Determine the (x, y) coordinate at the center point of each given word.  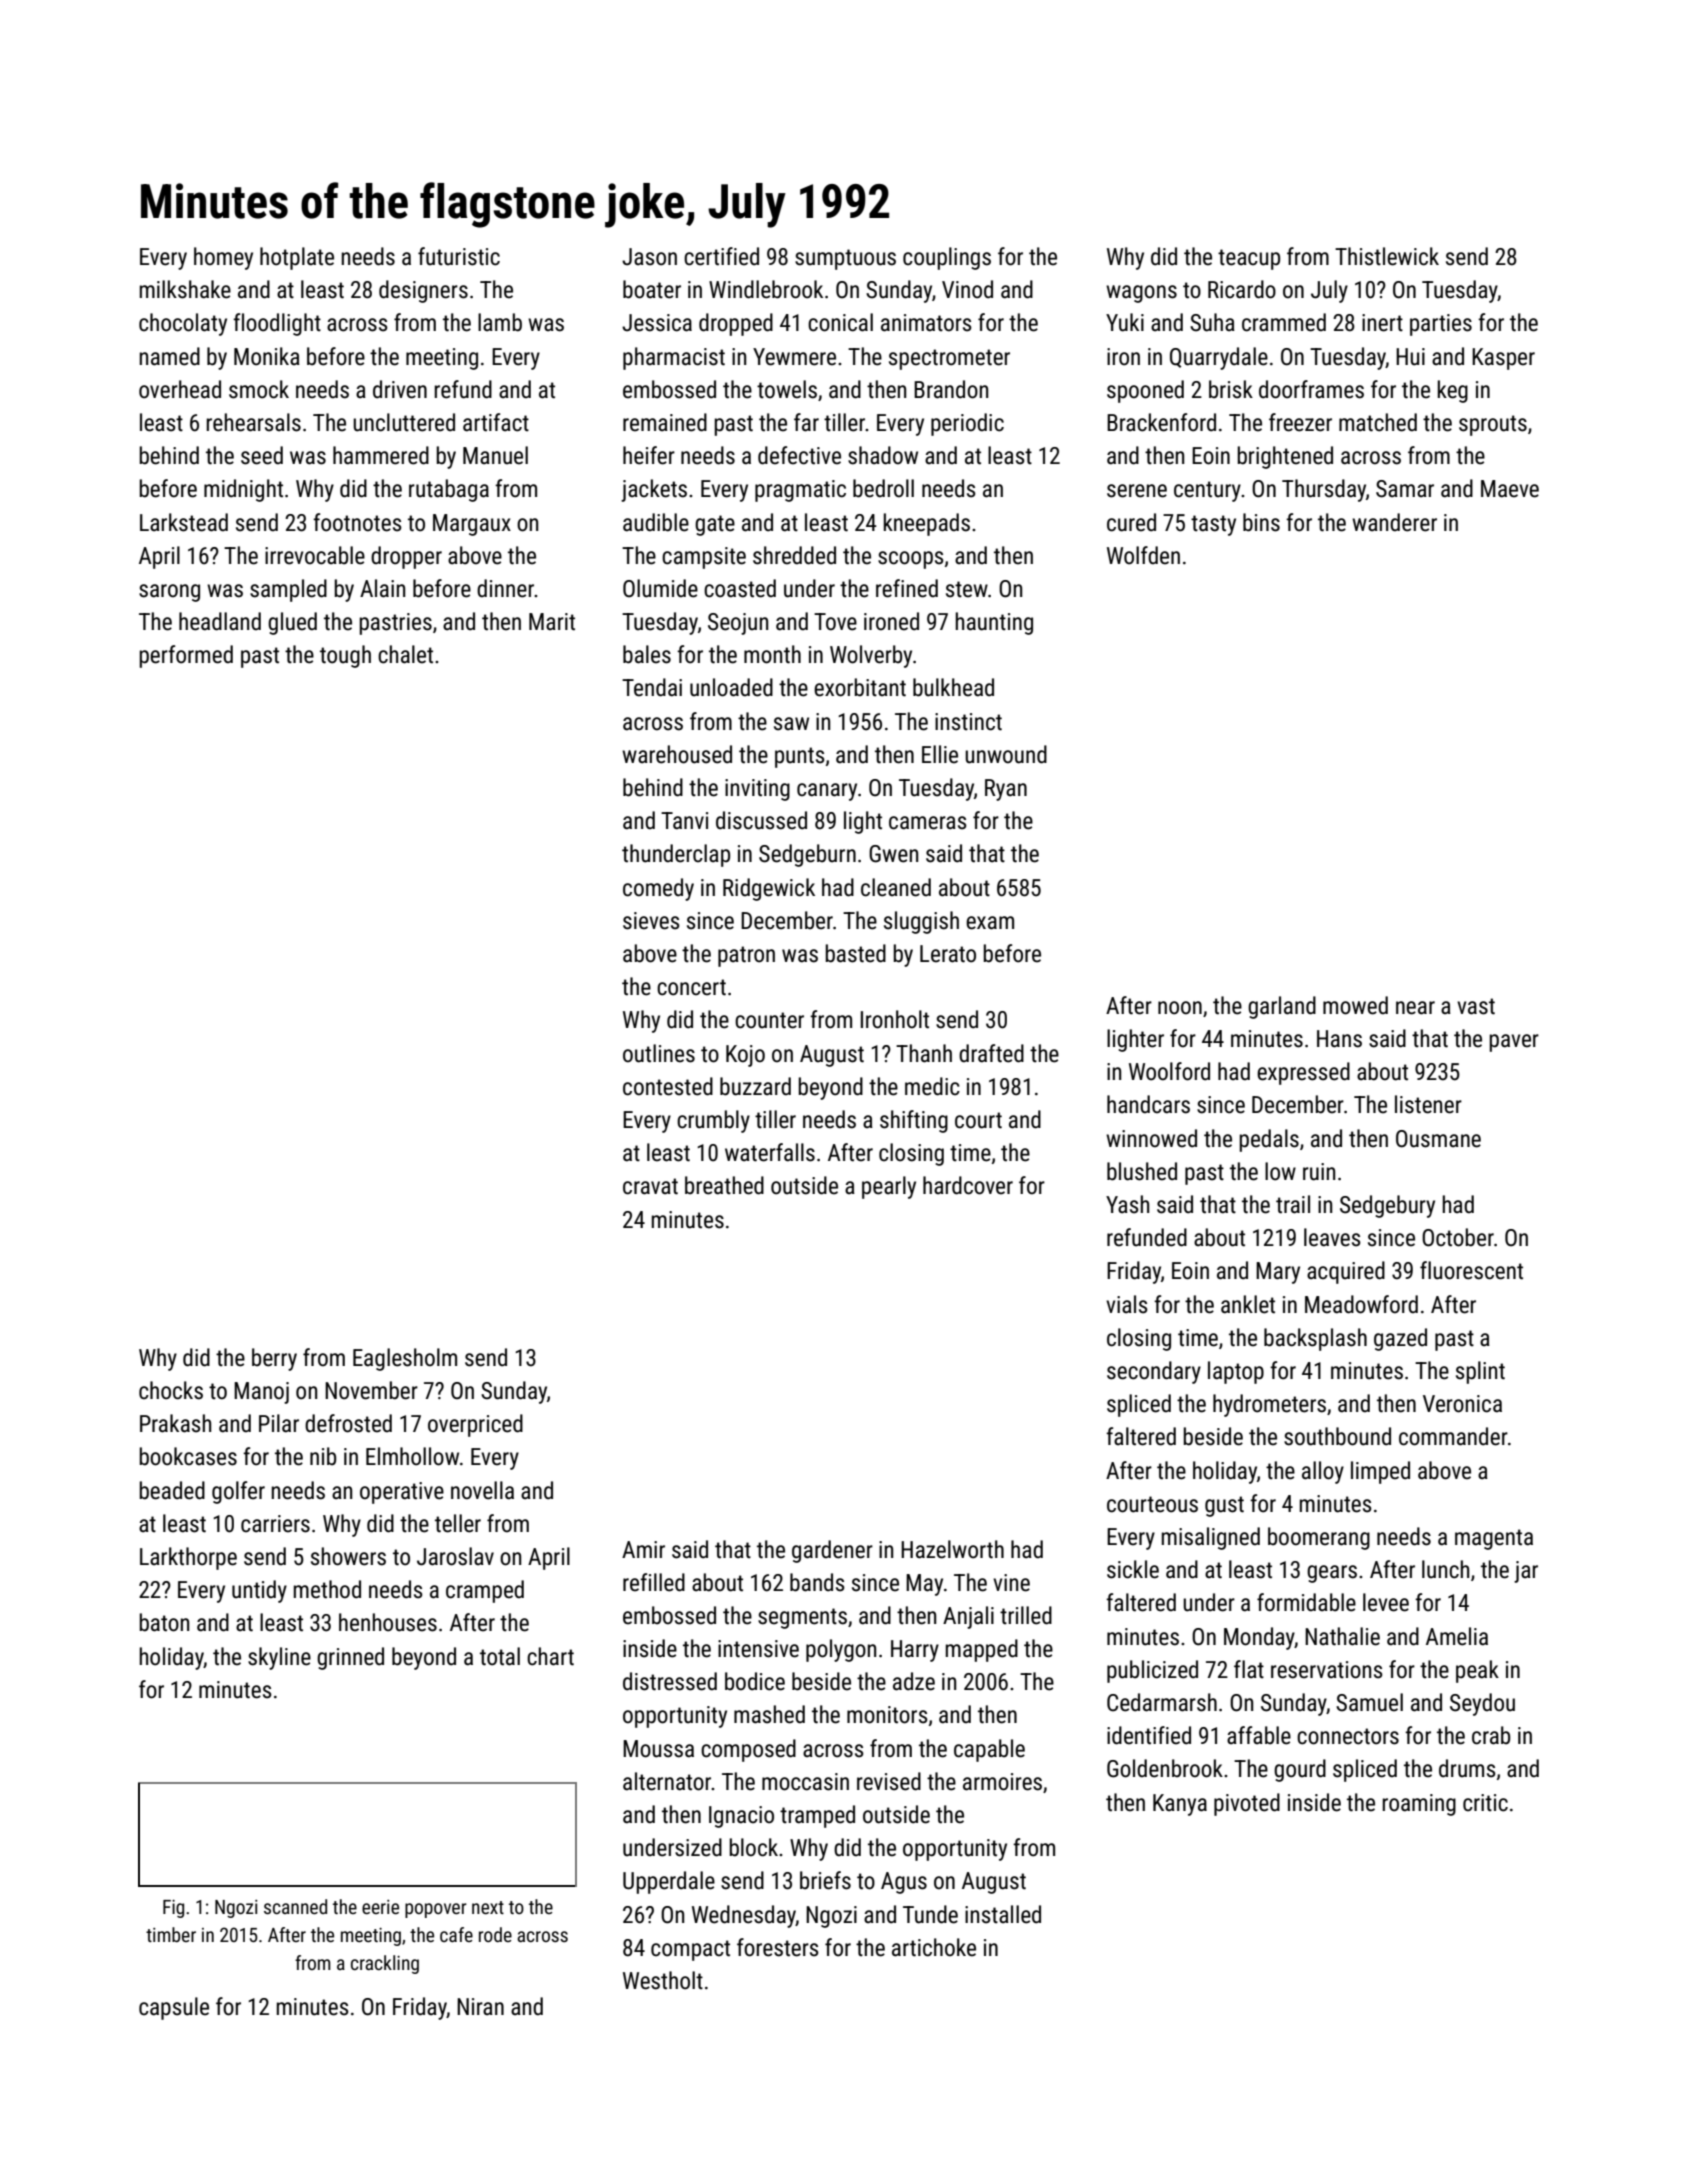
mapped (982, 1650)
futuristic (459, 256)
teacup (1249, 259)
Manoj (261, 1393)
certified (721, 256)
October (1458, 1237)
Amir (643, 1549)
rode (495, 1934)
